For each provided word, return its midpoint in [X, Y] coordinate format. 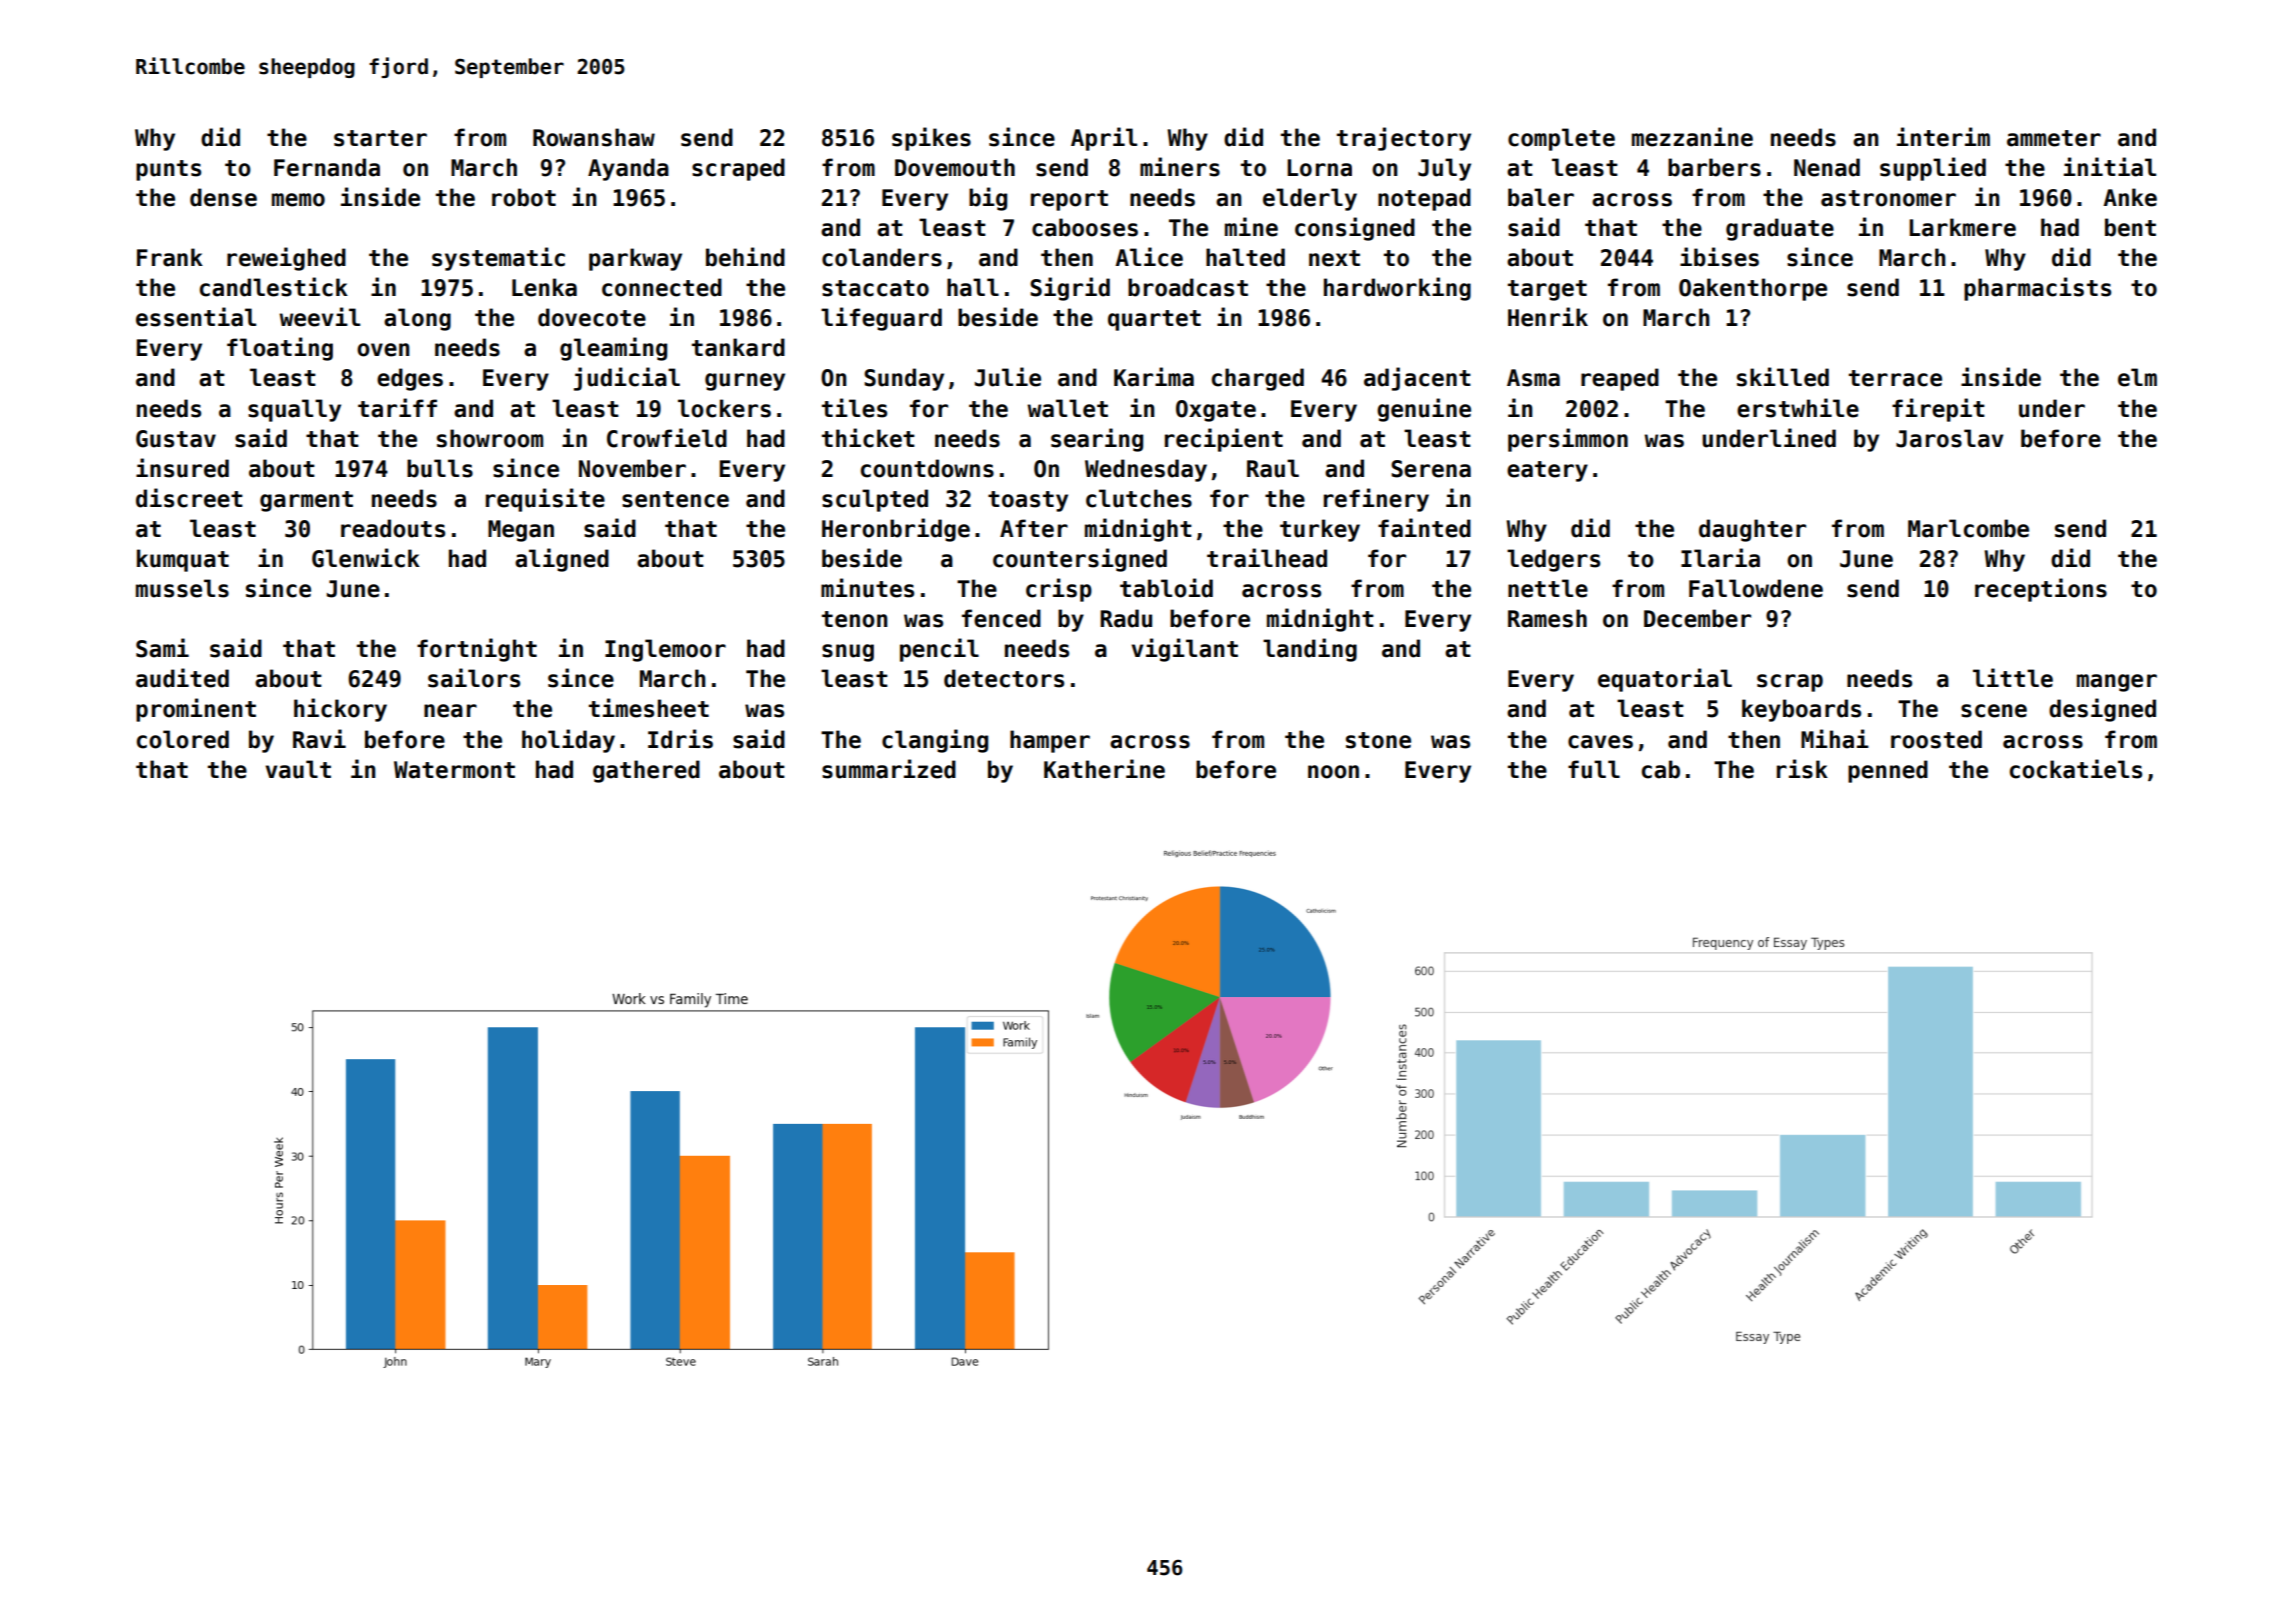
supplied [1933, 169]
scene [1994, 711]
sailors [474, 678]
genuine [1424, 410]
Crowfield [667, 438]
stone [1378, 740]
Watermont [454, 770]
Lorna [1319, 168]
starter [380, 138]
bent [2130, 227]
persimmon [1568, 440]
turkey [1320, 530]
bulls [440, 468]
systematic [498, 259]
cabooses [1085, 227]
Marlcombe [1968, 528]
